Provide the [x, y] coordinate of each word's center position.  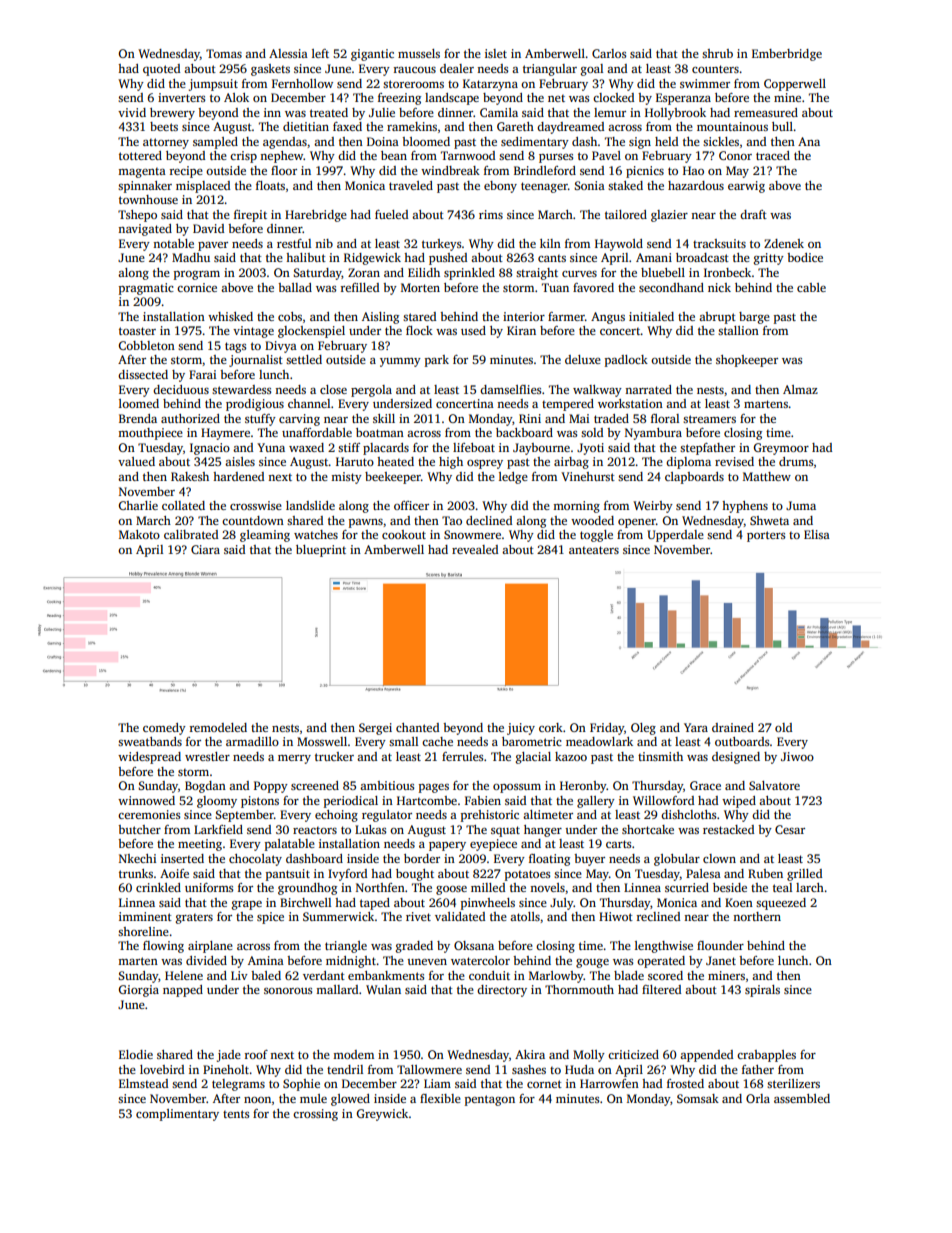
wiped [739, 802]
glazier [669, 216]
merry [294, 759]
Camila [499, 112]
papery [447, 846]
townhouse [148, 199]
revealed [475, 549]
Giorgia [138, 991]
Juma [801, 505]
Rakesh [190, 476]
